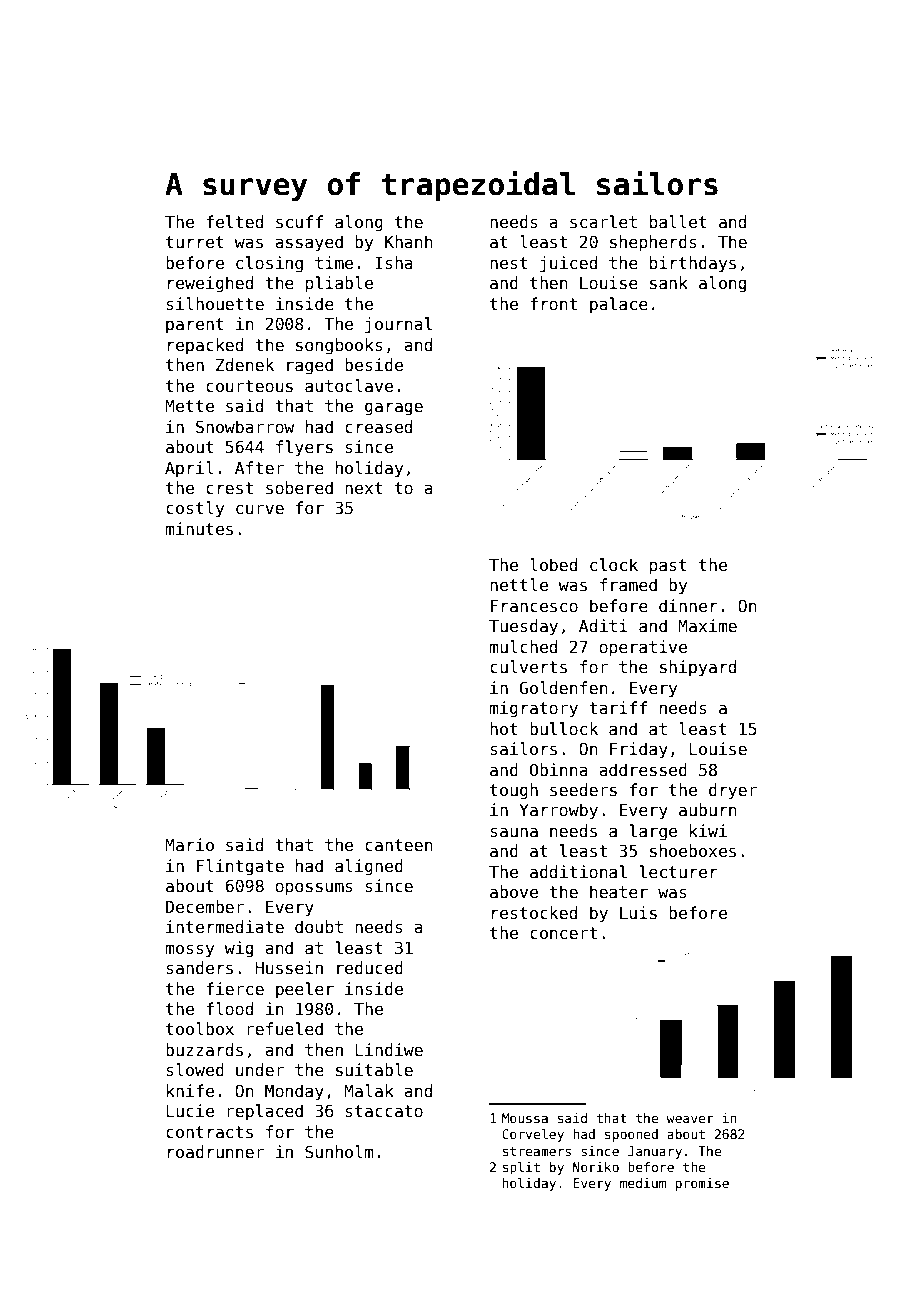 This screenshot has height=1311, width=924. What do you see at coordinates (563, 933) in the screenshot?
I see `concert` at bounding box center [563, 933].
